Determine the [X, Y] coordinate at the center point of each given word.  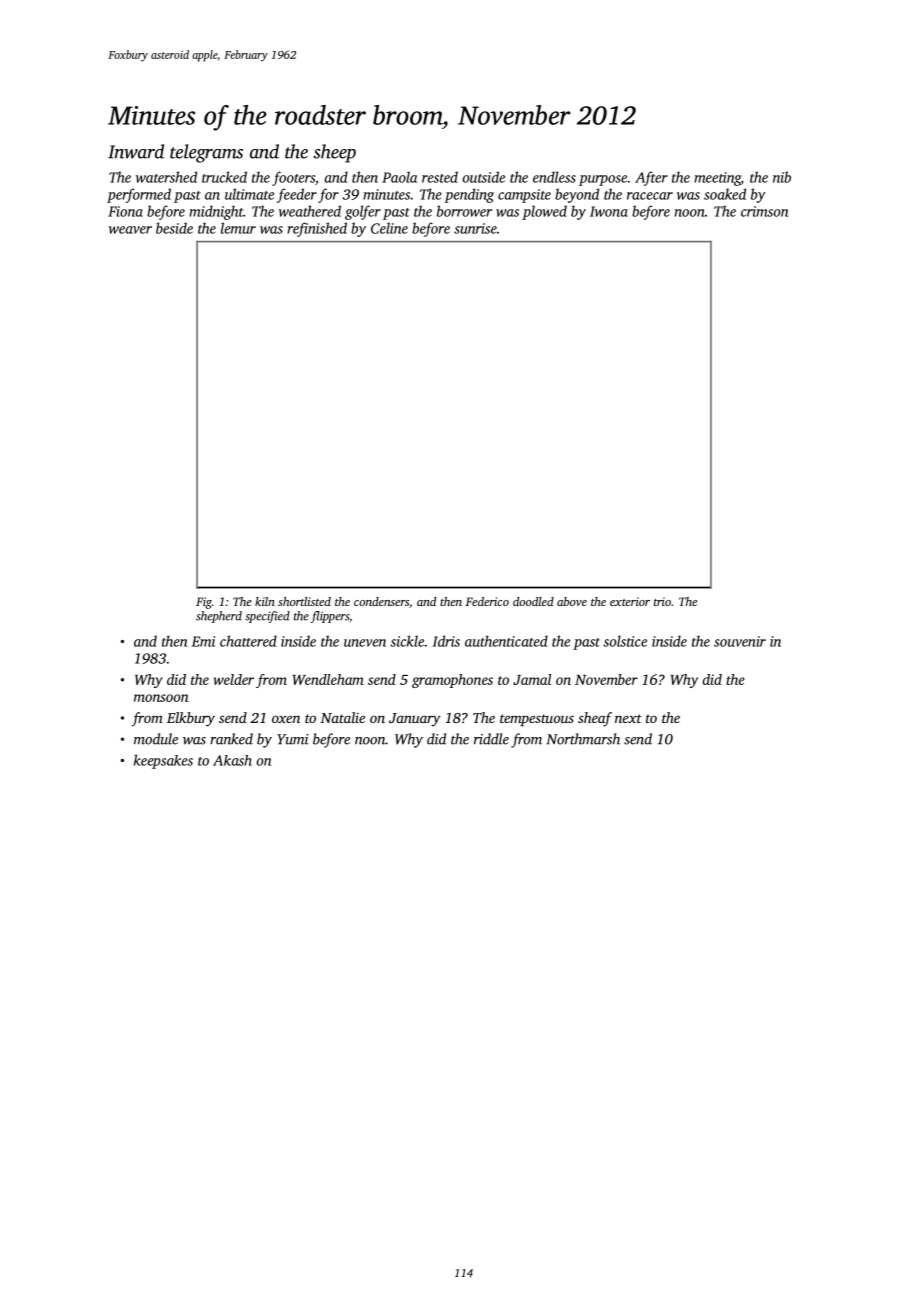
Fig [204, 603]
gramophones [452, 681]
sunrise [475, 228]
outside [483, 177]
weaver [130, 230]
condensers [381, 601]
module [156, 739]
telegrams [206, 153]
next [628, 718]
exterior [630, 601]
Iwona [609, 211]
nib [782, 177]
